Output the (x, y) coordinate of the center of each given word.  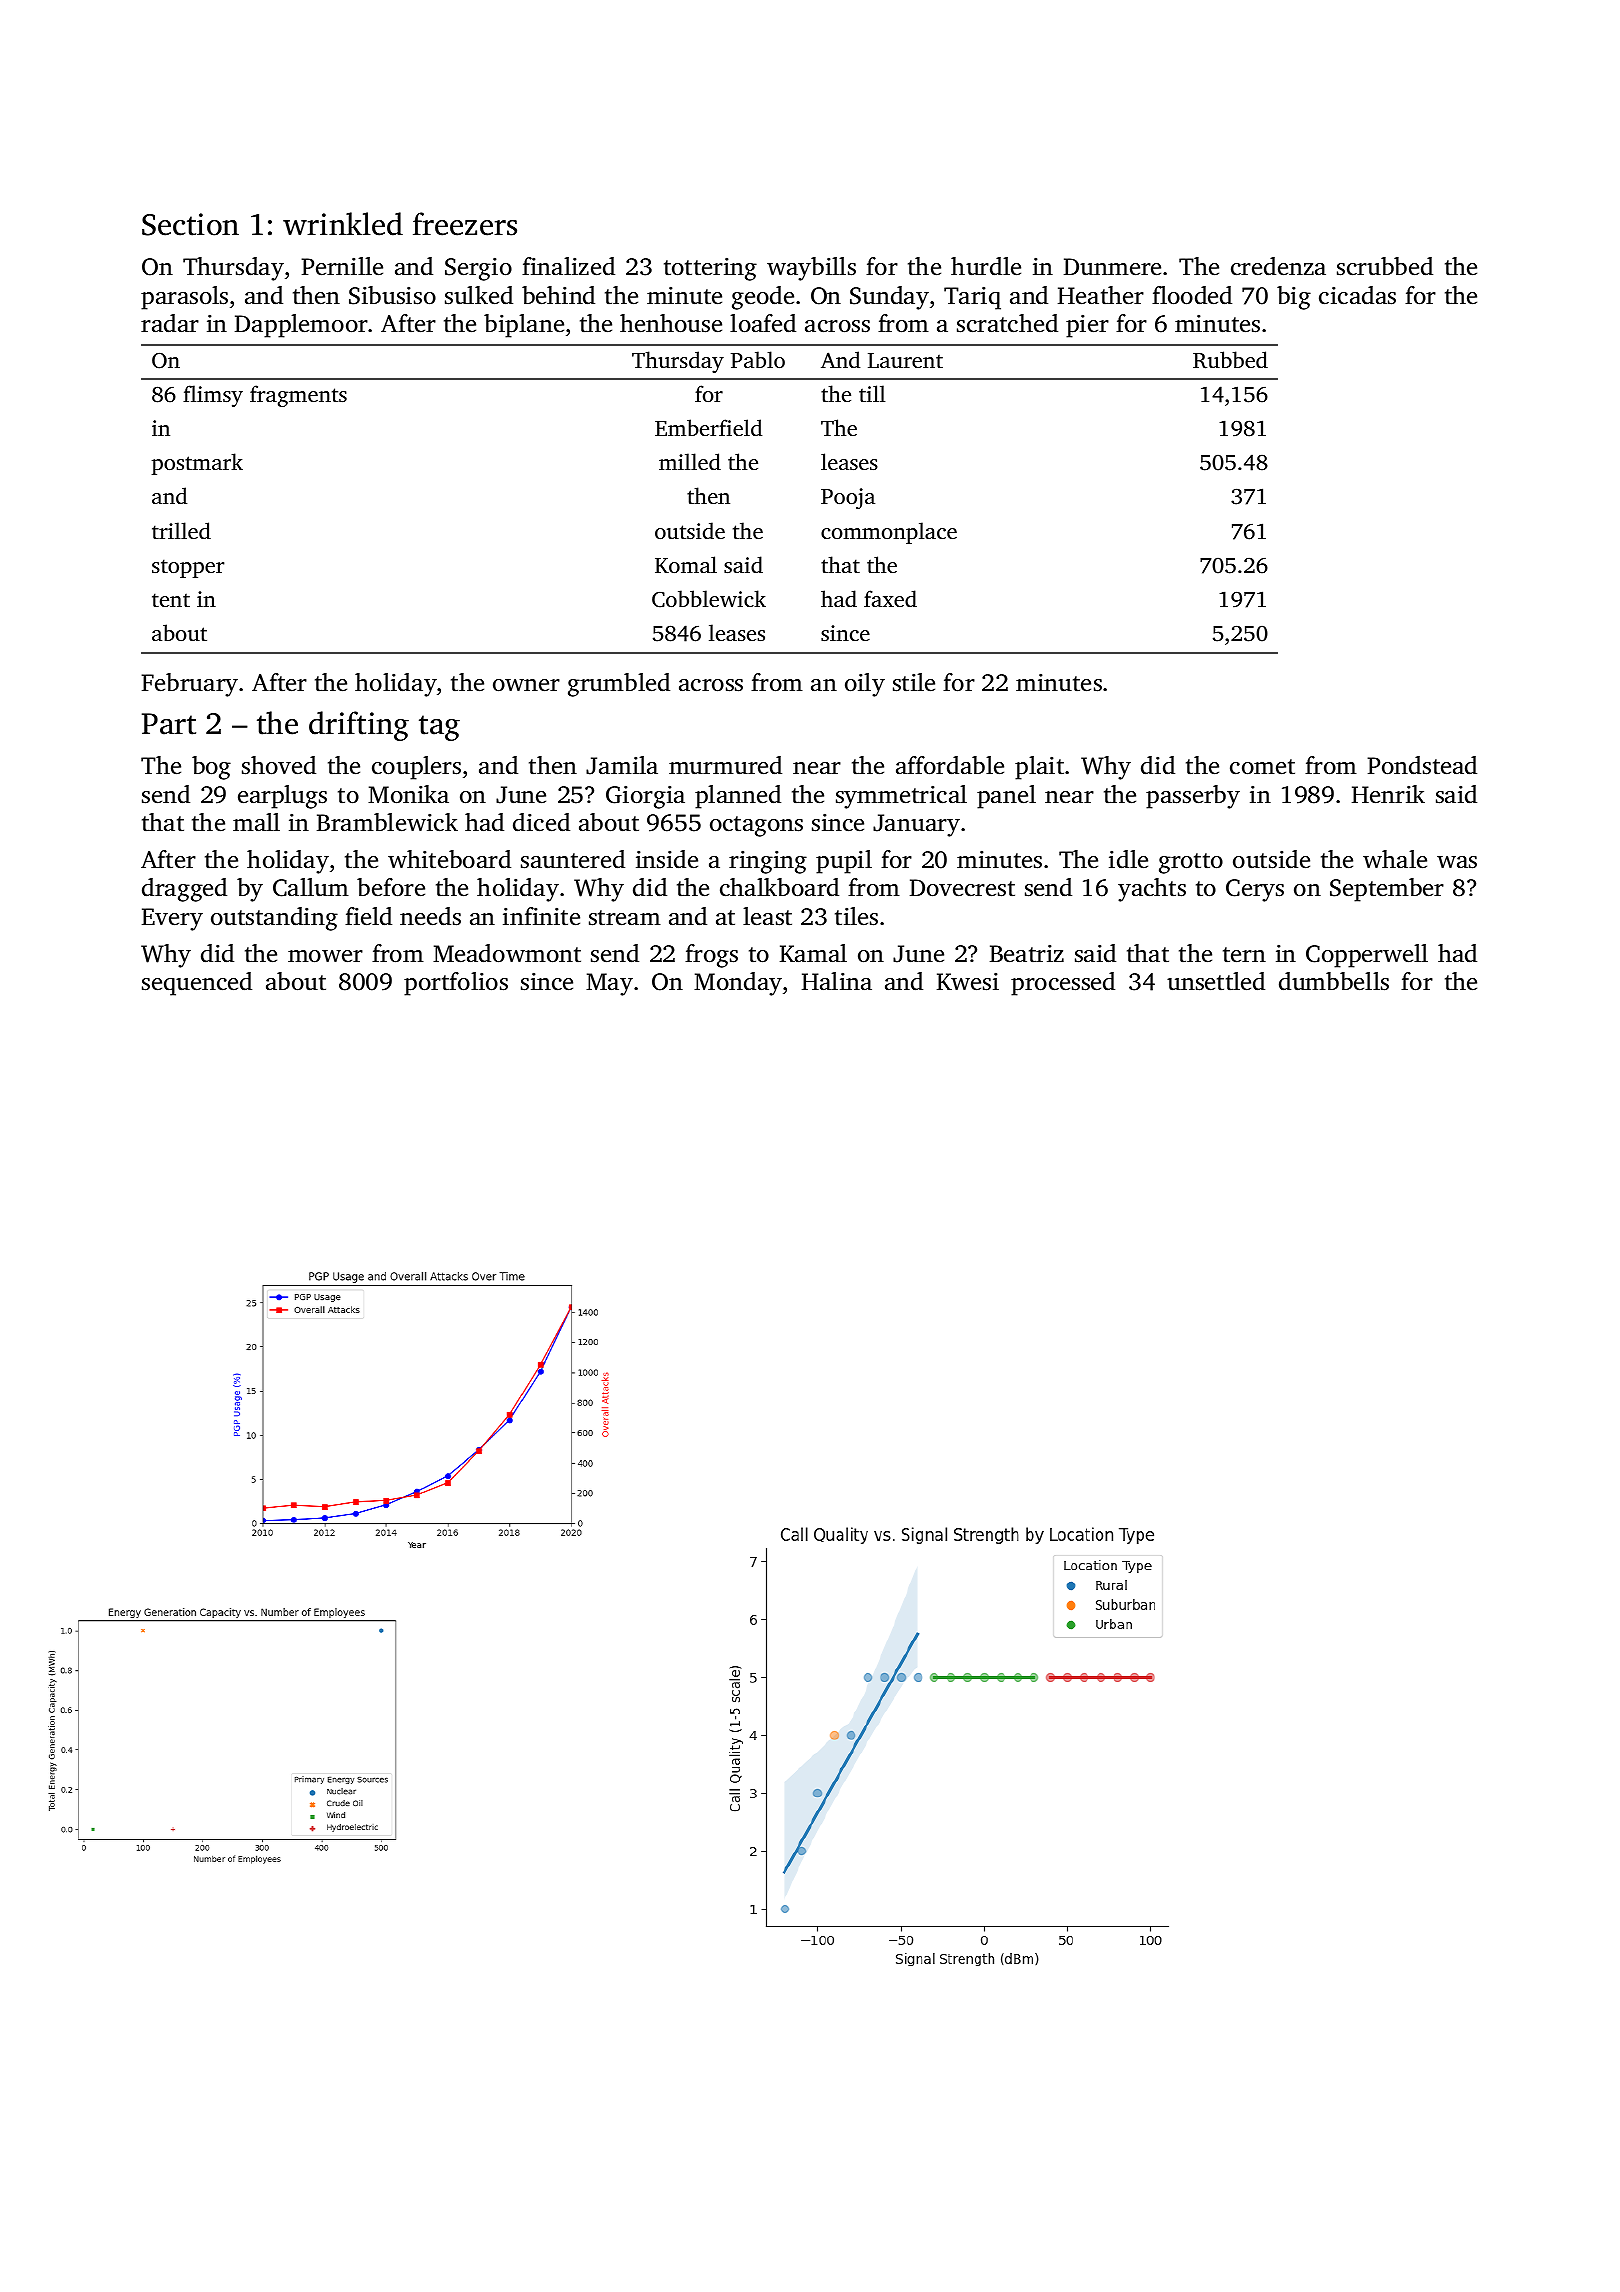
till (872, 393)
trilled (181, 530)
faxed (890, 598)
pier (1087, 326)
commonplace (889, 533)
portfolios (456, 984)
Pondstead (1422, 765)
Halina (837, 981)
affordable (950, 765)
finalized (568, 266)
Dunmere (1112, 267)
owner (526, 685)
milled (690, 461)
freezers (465, 224)
